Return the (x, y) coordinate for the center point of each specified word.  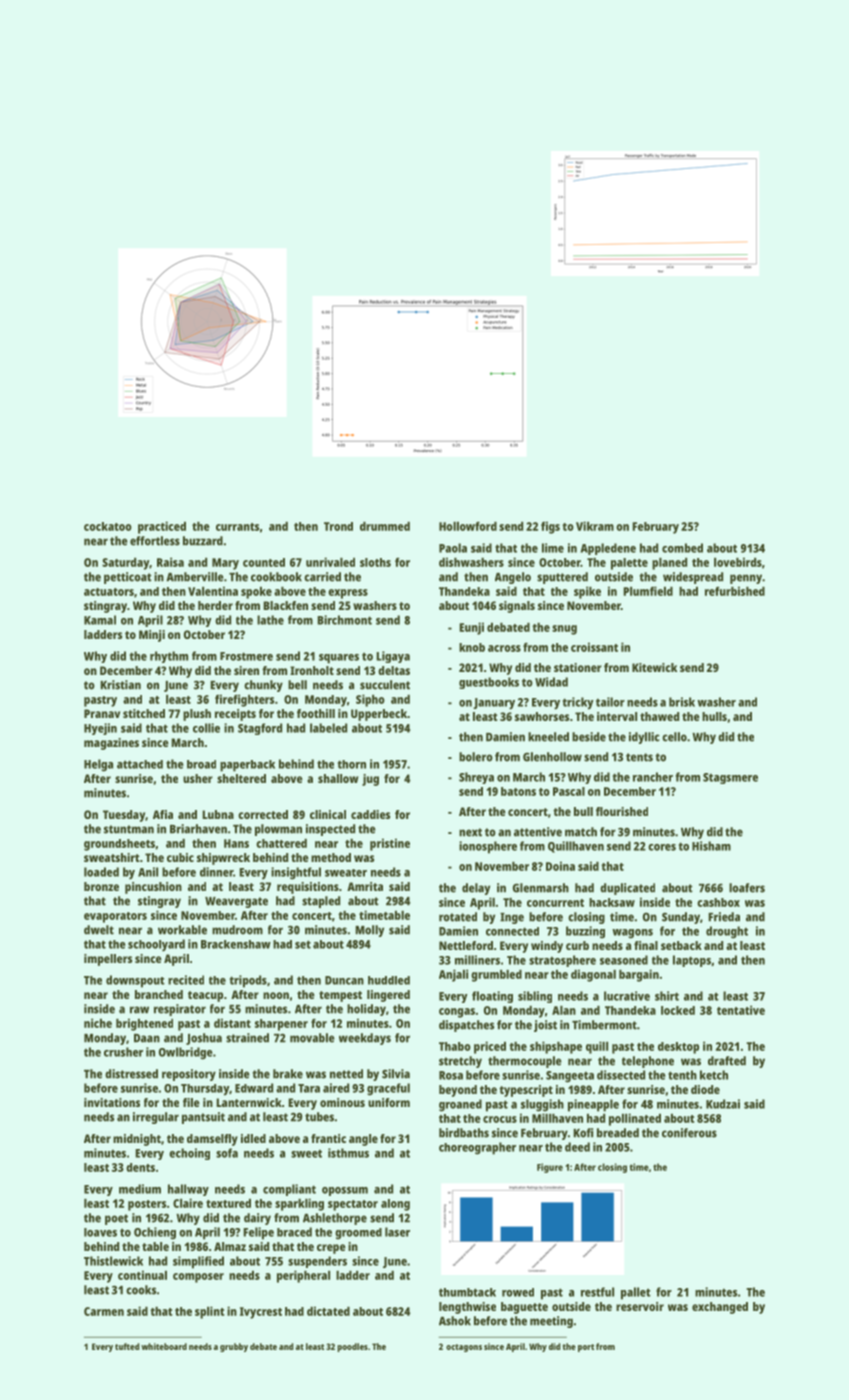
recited (186, 980)
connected (512, 931)
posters (147, 1205)
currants (237, 527)
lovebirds (738, 562)
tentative (741, 1010)
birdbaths (464, 1133)
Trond (338, 526)
